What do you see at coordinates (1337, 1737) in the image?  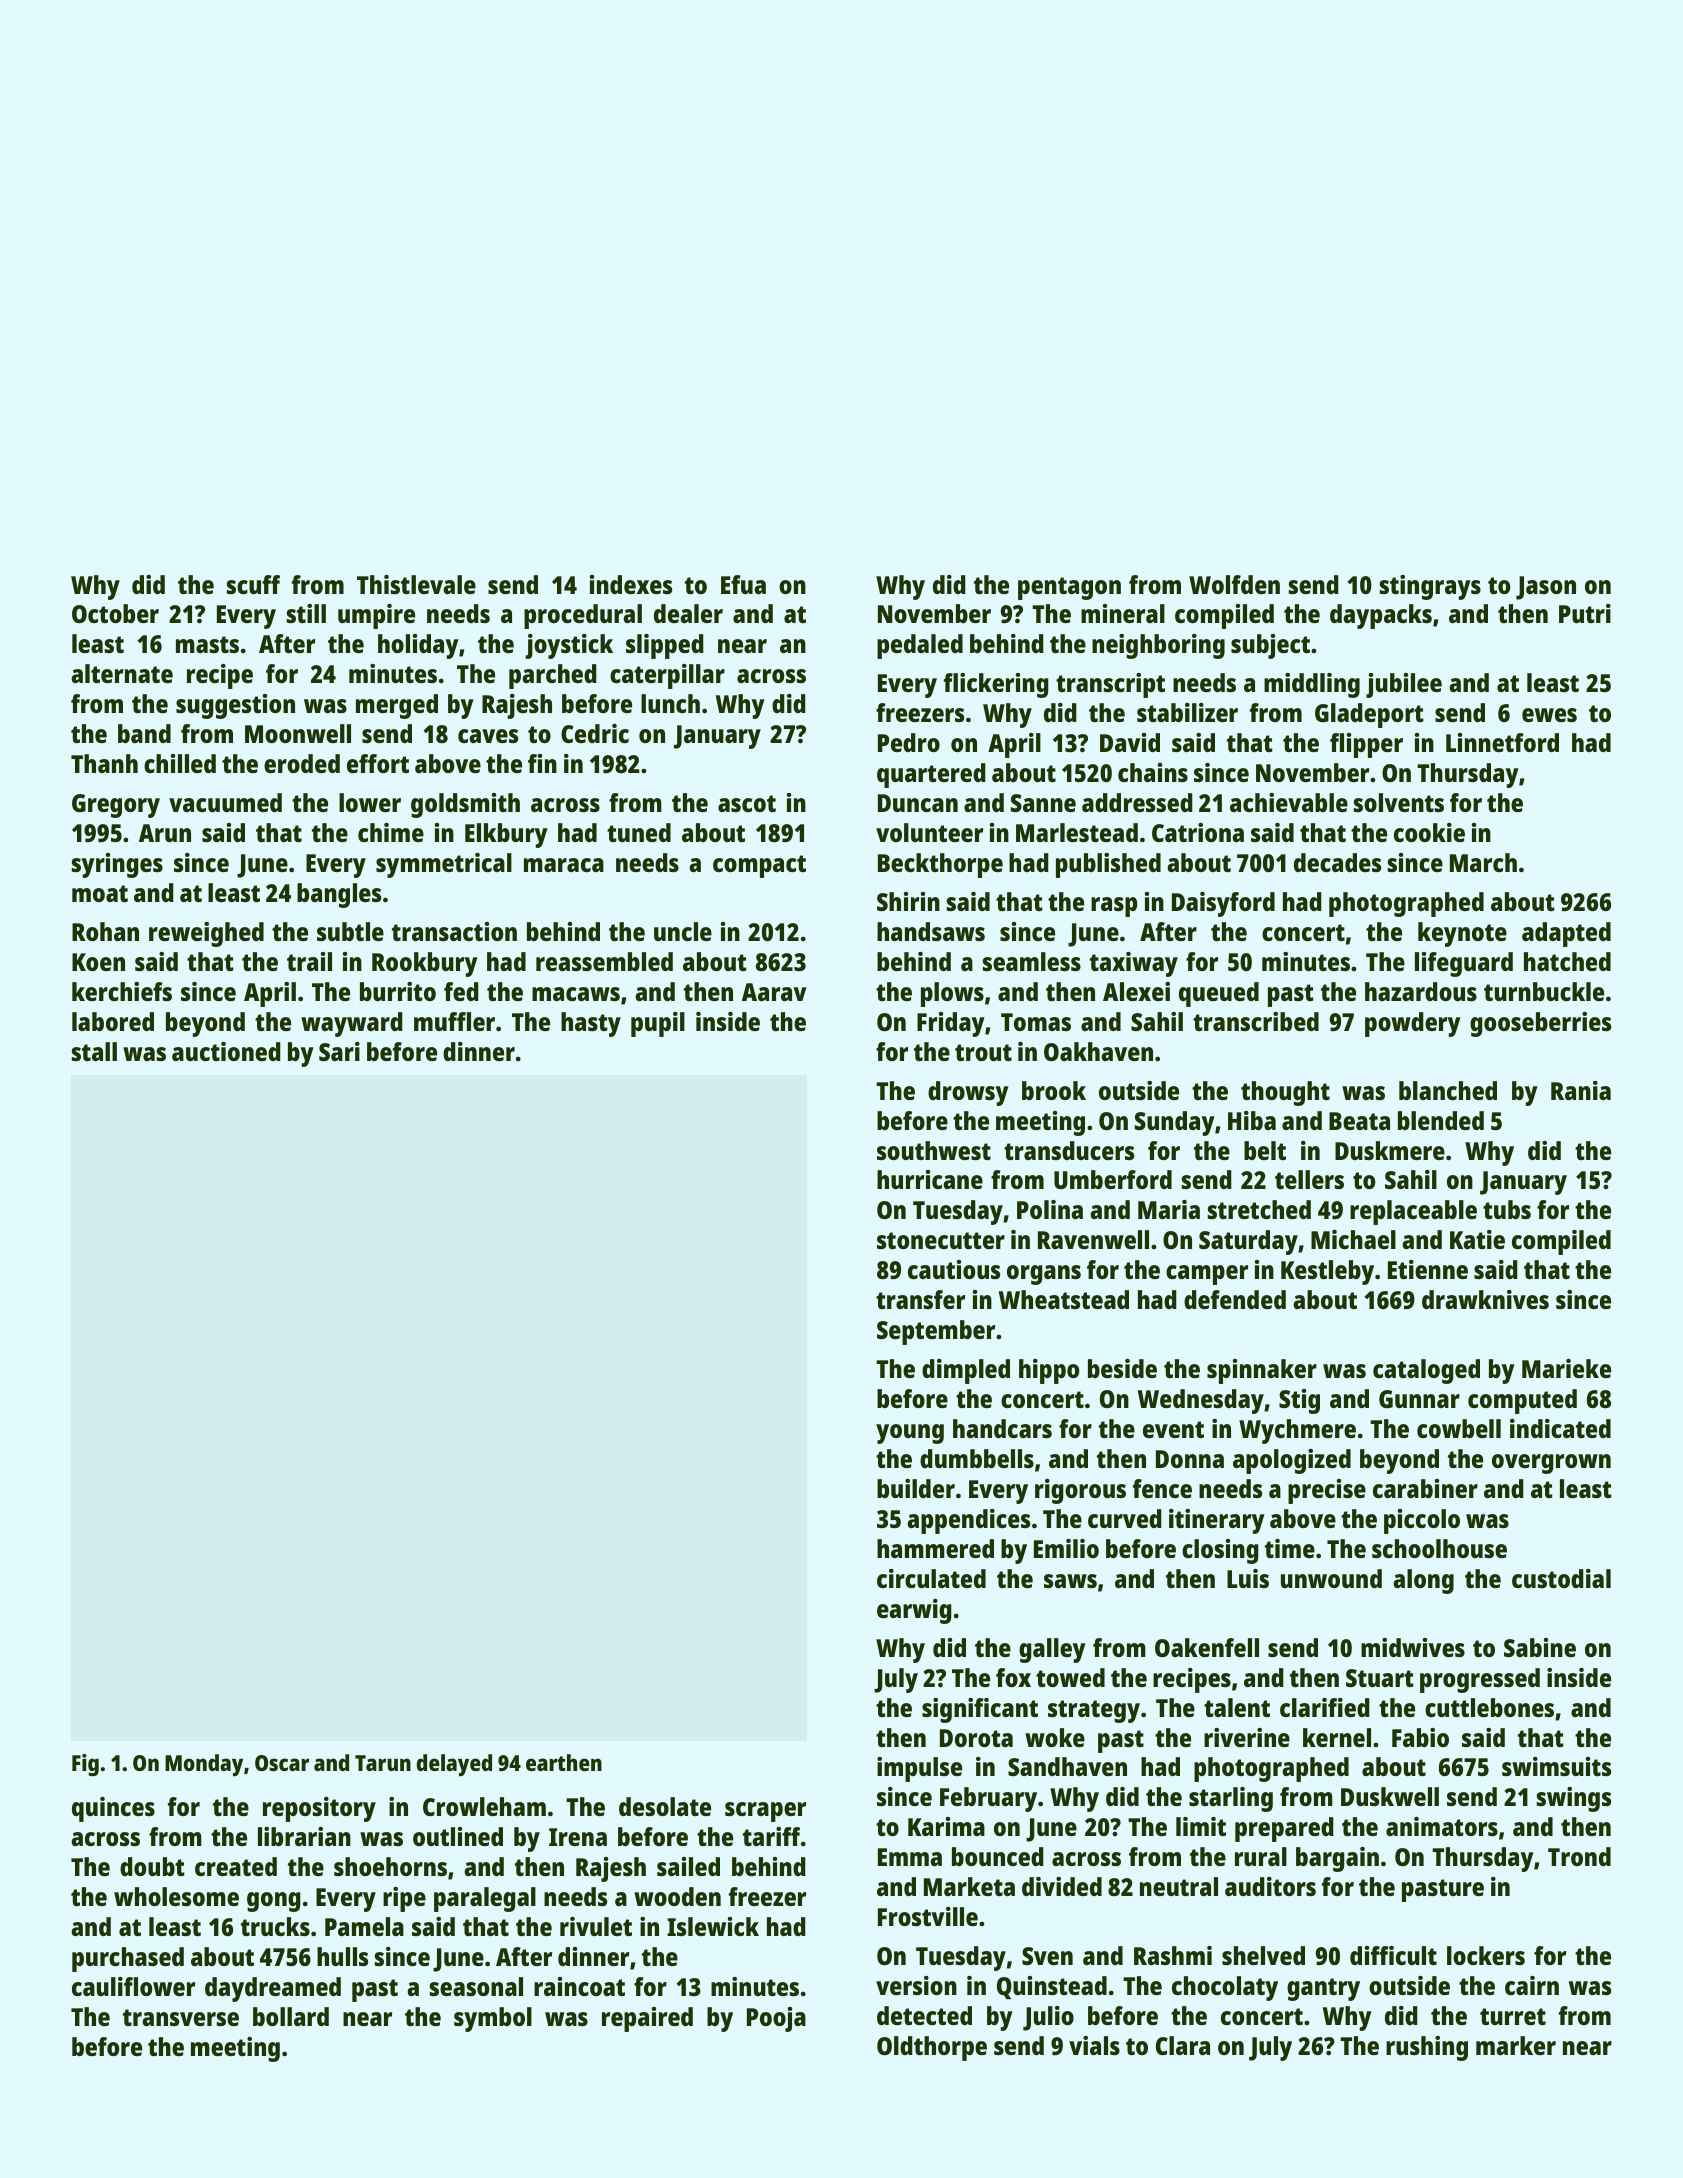 I see `kernel` at bounding box center [1337, 1737].
